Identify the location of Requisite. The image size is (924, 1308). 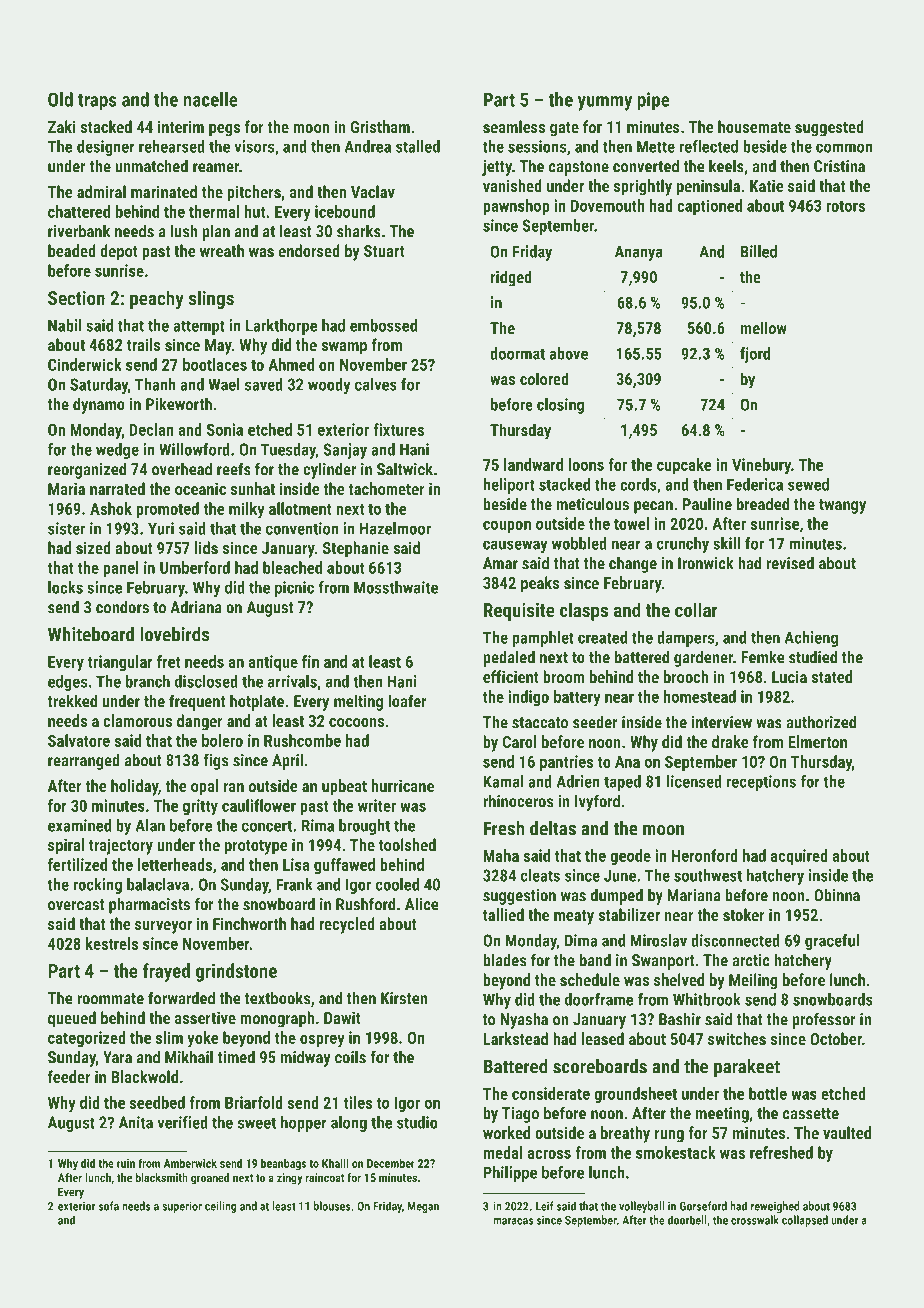
(519, 612).
